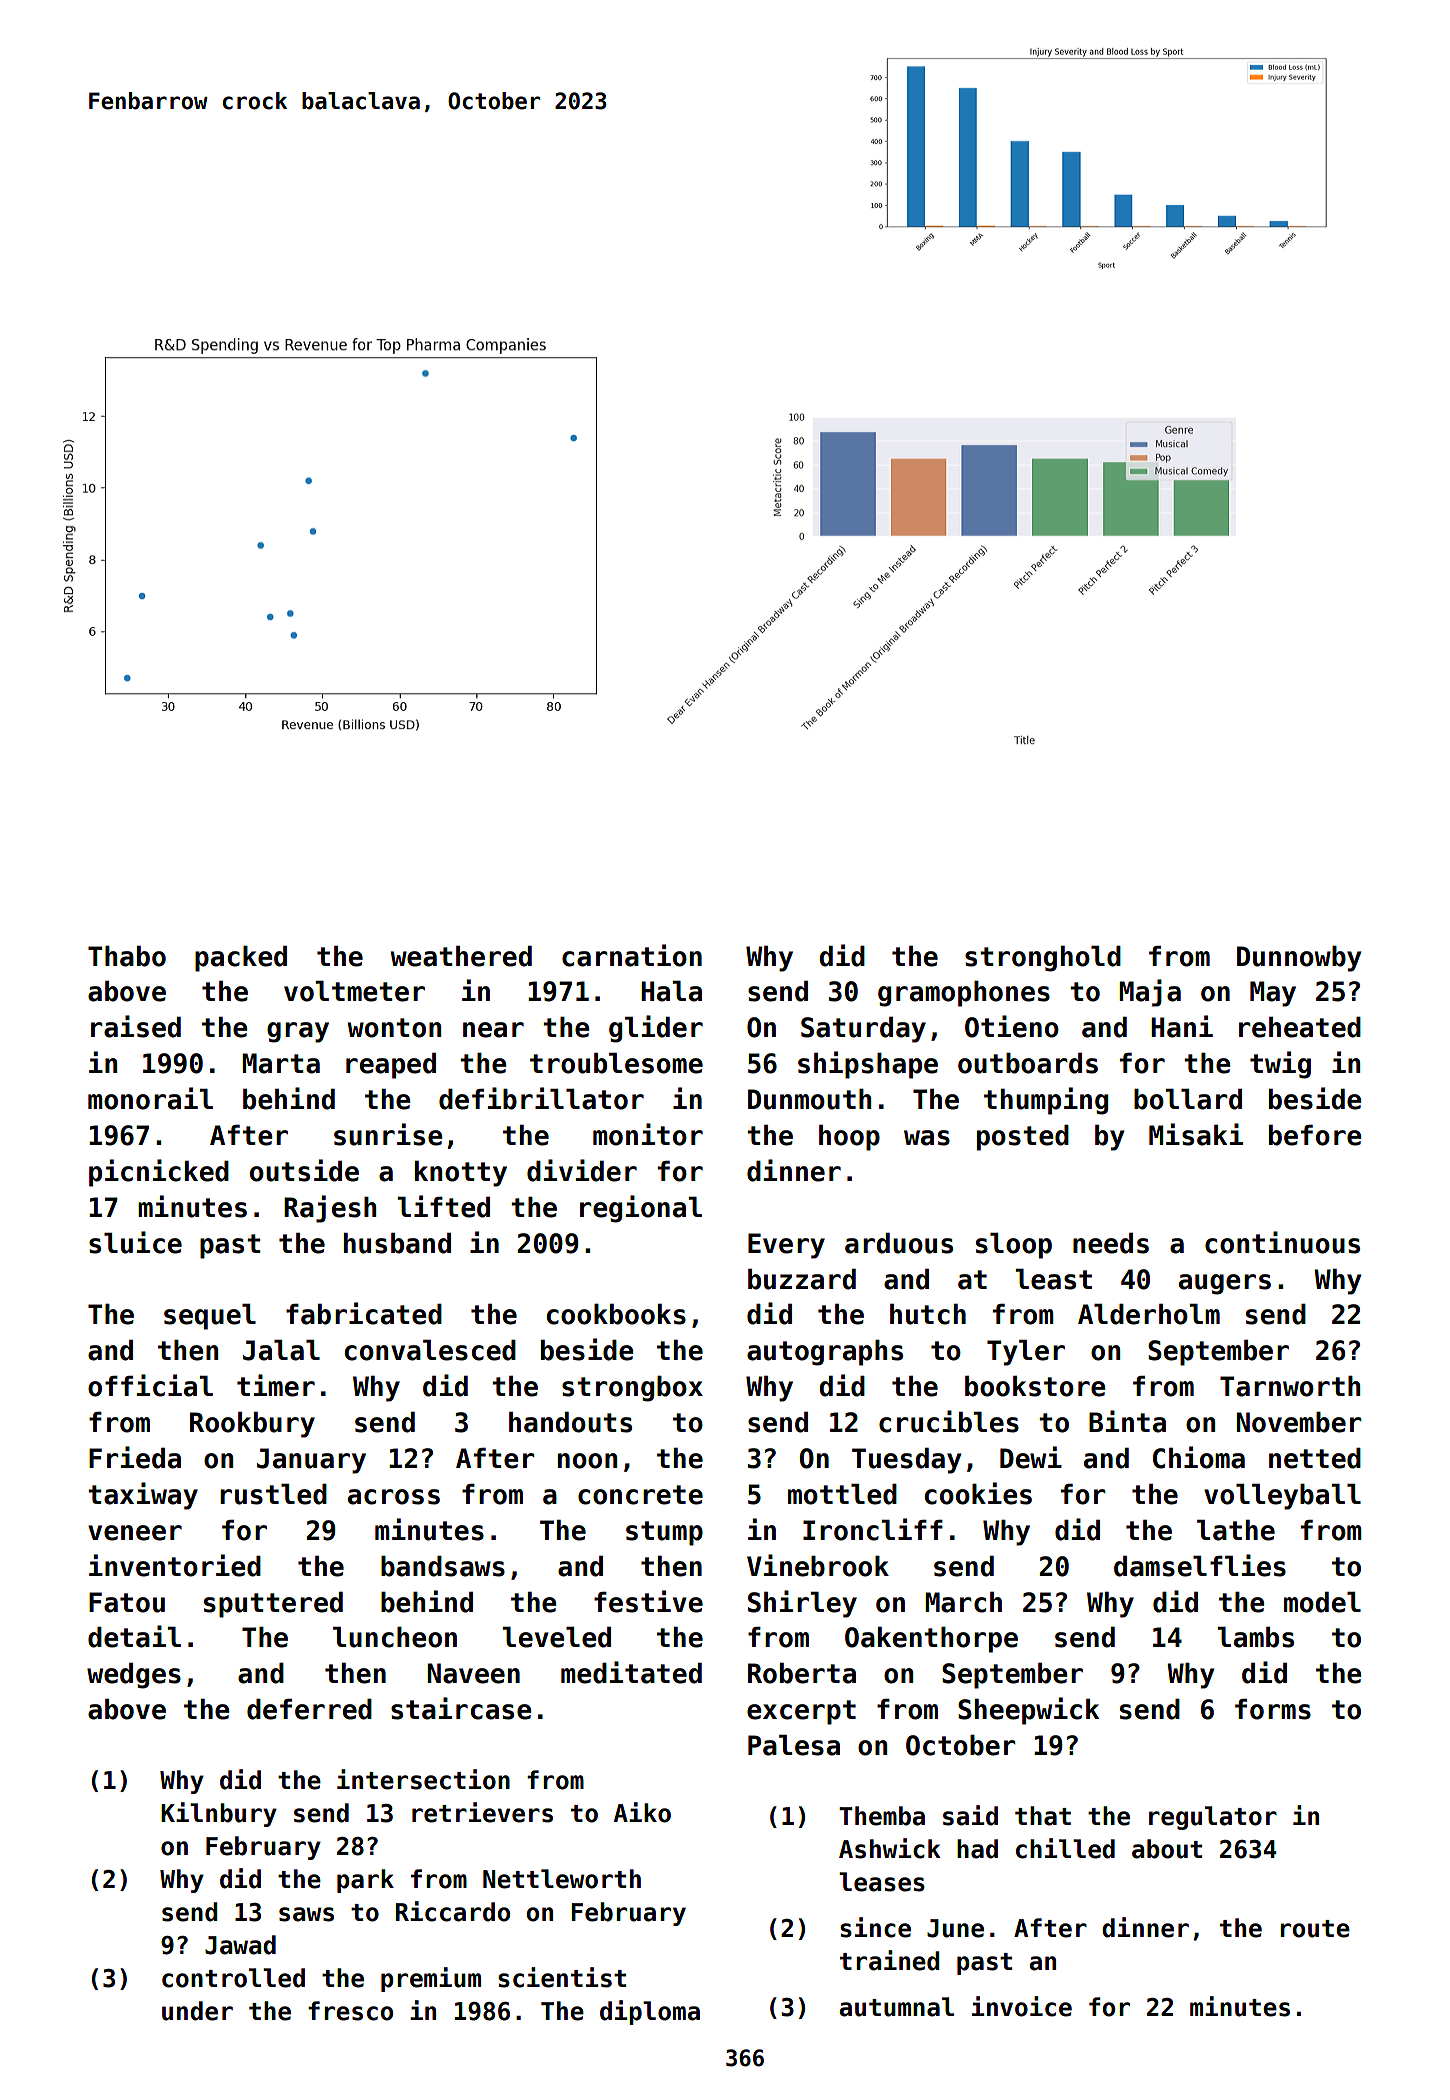 This document has width=1450, height=2100. What do you see at coordinates (273, 1605) in the document?
I see `sputtered` at bounding box center [273, 1605].
